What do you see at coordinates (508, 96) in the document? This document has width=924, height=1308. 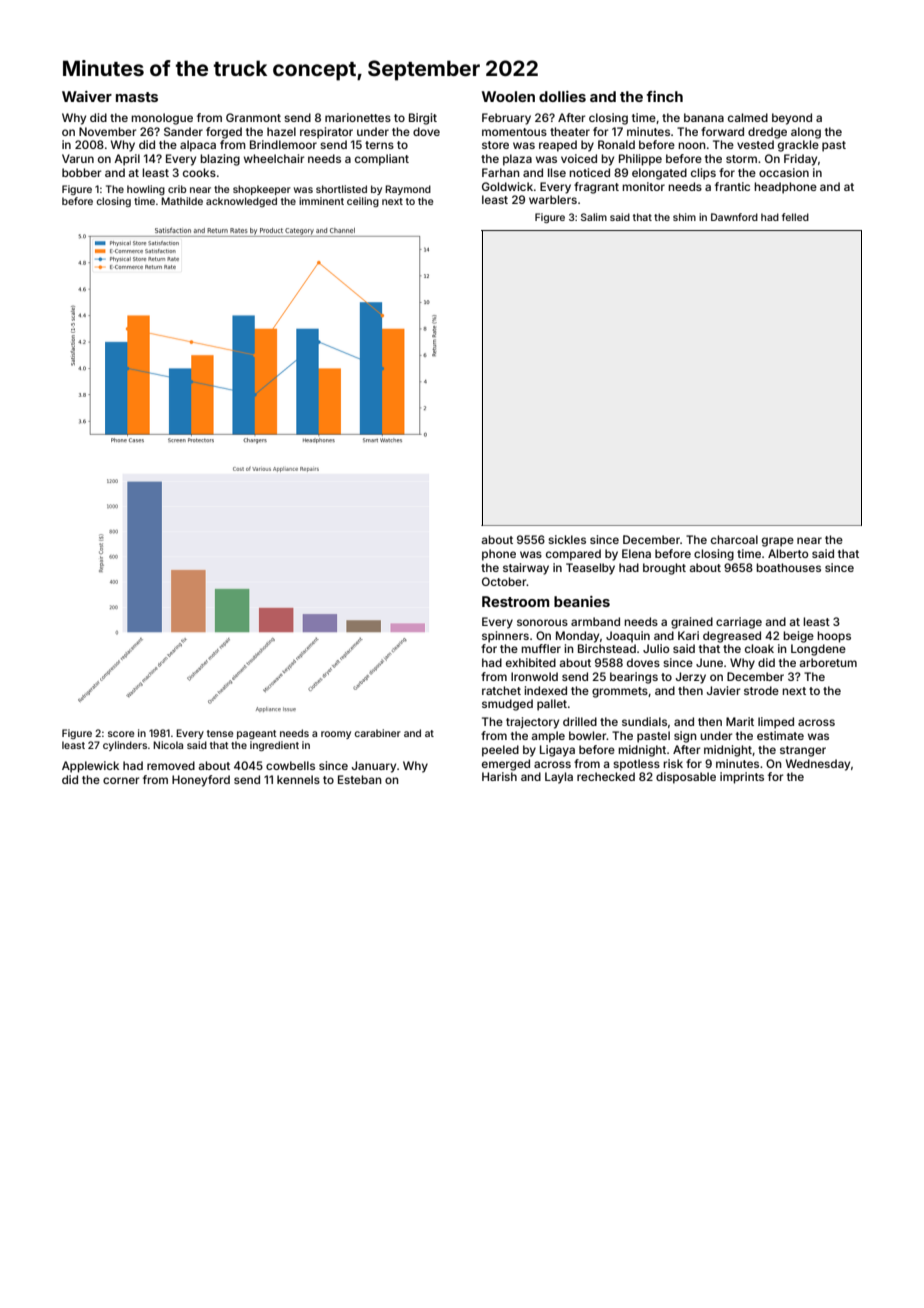 I see `Woolen` at bounding box center [508, 96].
